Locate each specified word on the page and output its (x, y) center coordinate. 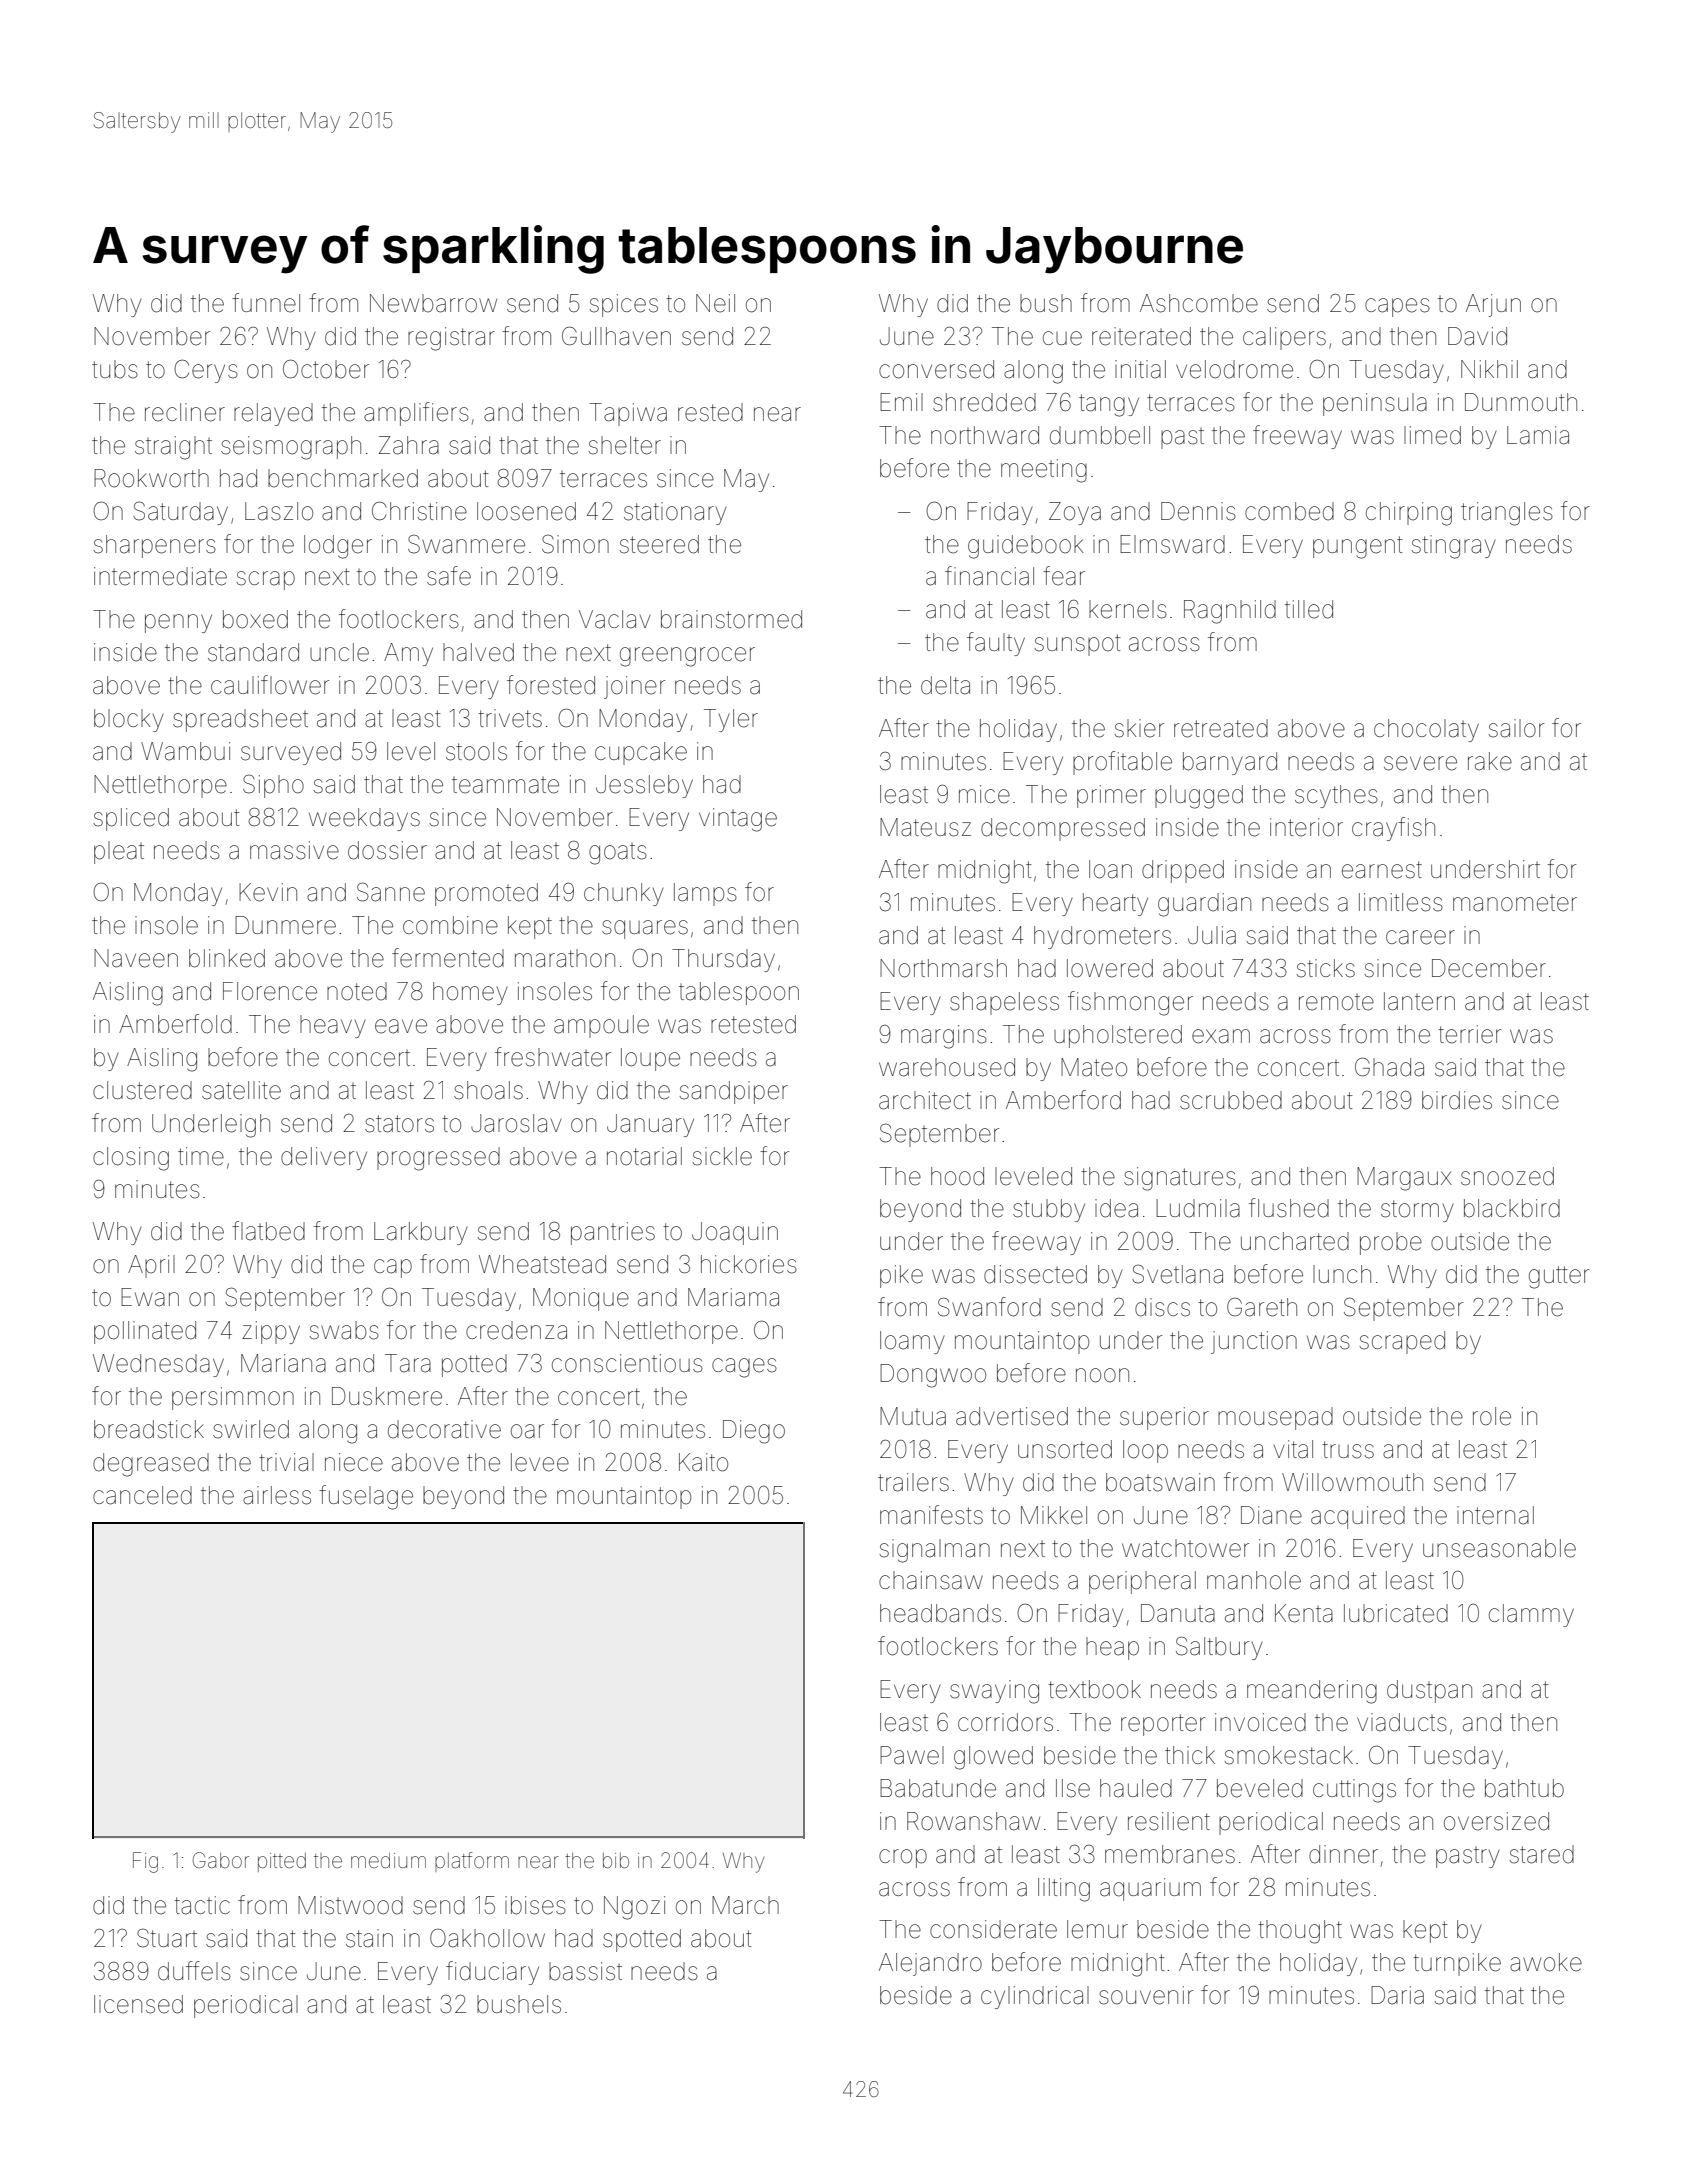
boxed (255, 619)
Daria (1397, 1995)
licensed (138, 2004)
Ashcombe (1199, 303)
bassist (585, 1971)
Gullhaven (616, 336)
